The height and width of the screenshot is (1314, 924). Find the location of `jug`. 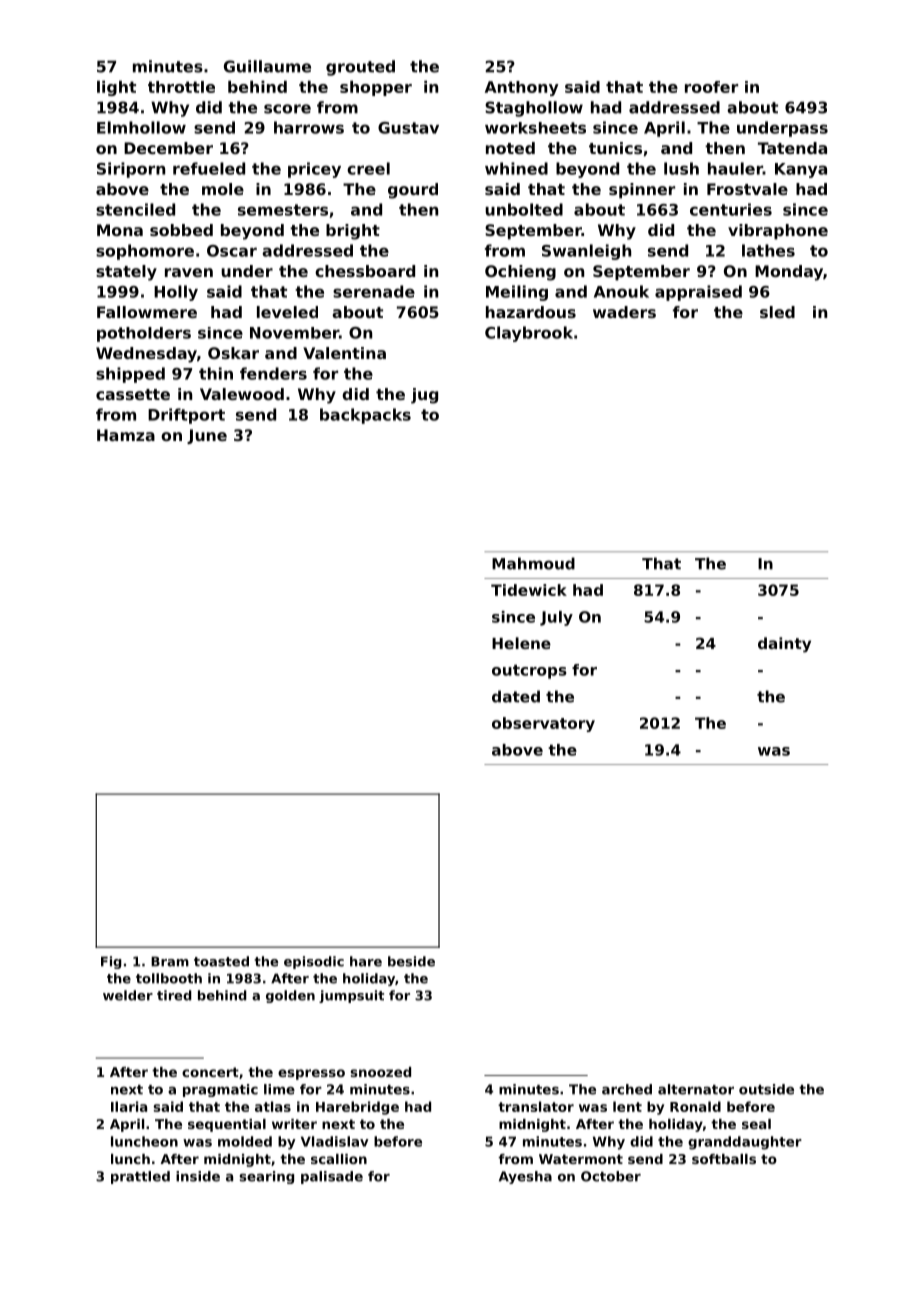

jug is located at coordinates (424, 396).
